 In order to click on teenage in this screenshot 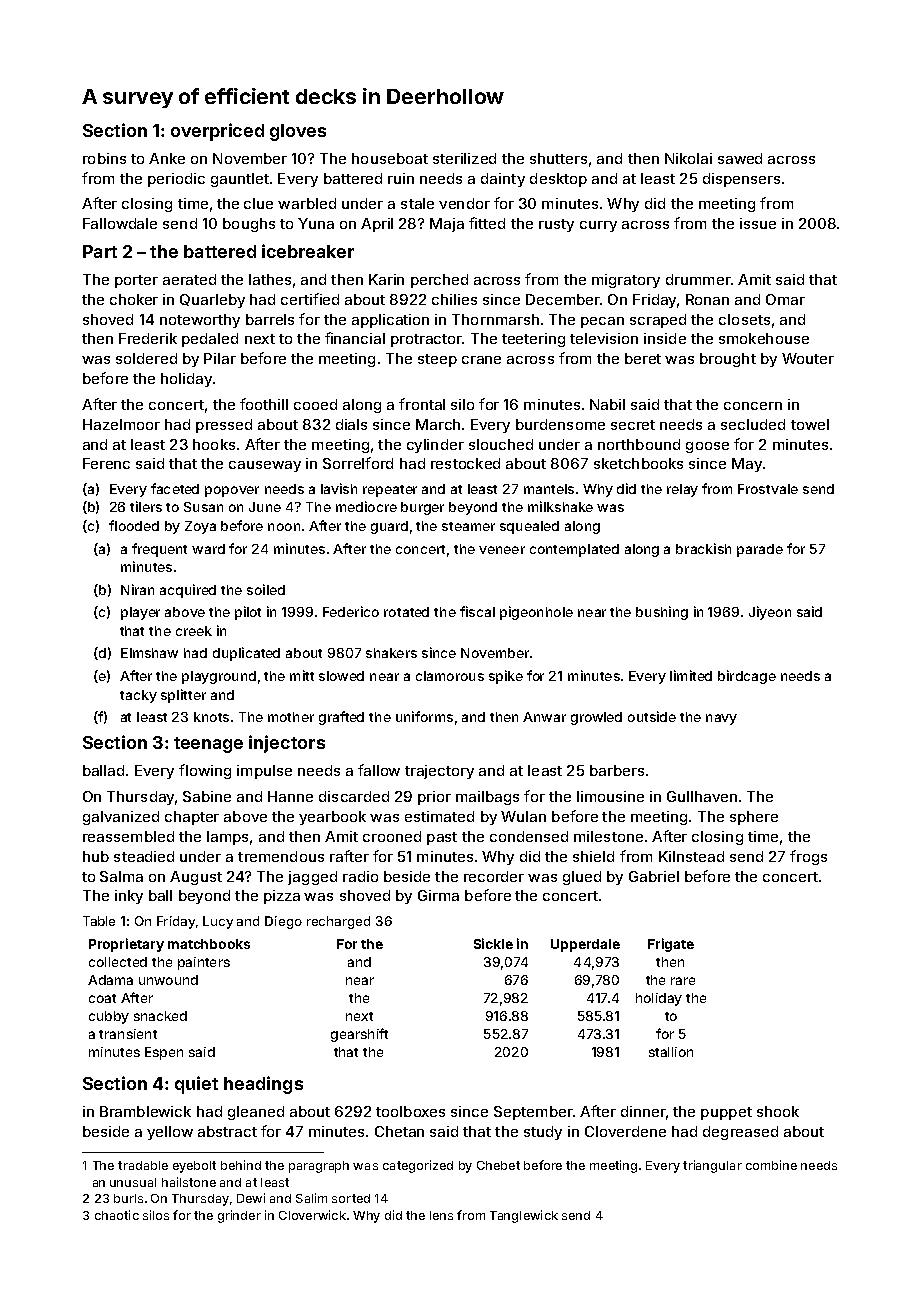, I will do `click(208, 745)`.
